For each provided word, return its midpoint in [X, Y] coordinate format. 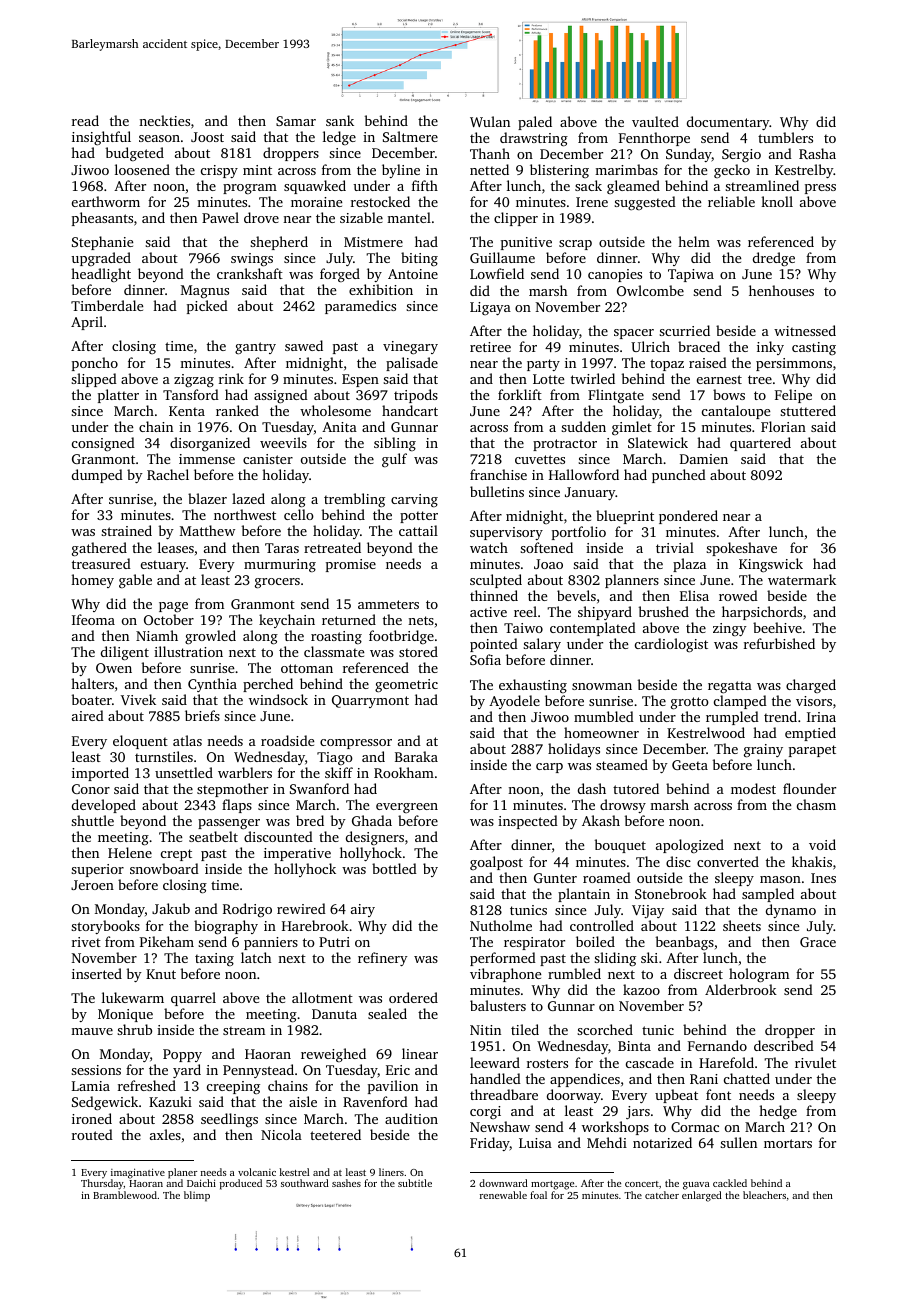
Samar [296, 121]
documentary [728, 123]
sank [340, 120]
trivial [675, 547]
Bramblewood [125, 1195]
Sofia [485, 659]
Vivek [138, 699]
